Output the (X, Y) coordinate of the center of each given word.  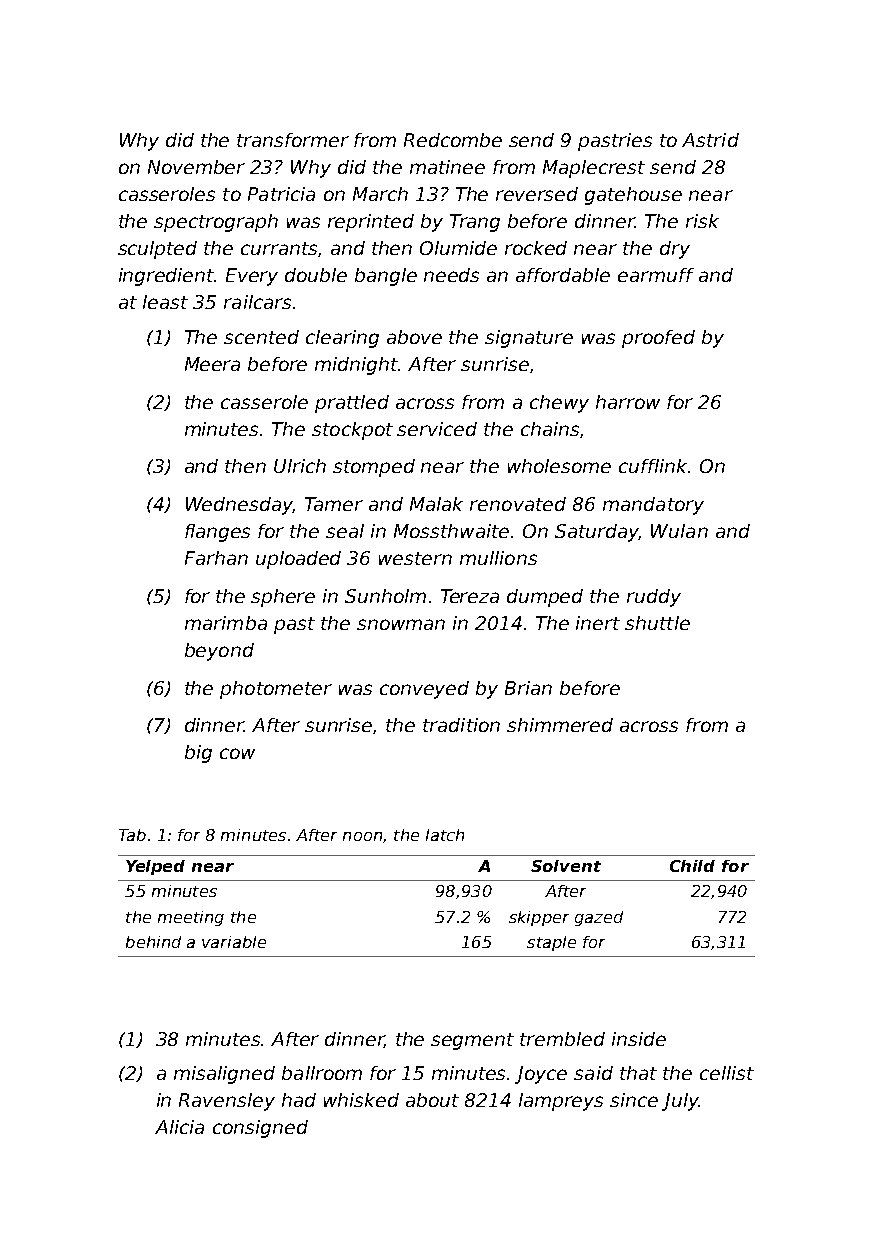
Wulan (679, 531)
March (380, 194)
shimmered (560, 725)
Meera (212, 364)
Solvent (566, 866)
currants (279, 248)
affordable (563, 275)
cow (237, 753)
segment (472, 1041)
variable (234, 942)
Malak (436, 504)
